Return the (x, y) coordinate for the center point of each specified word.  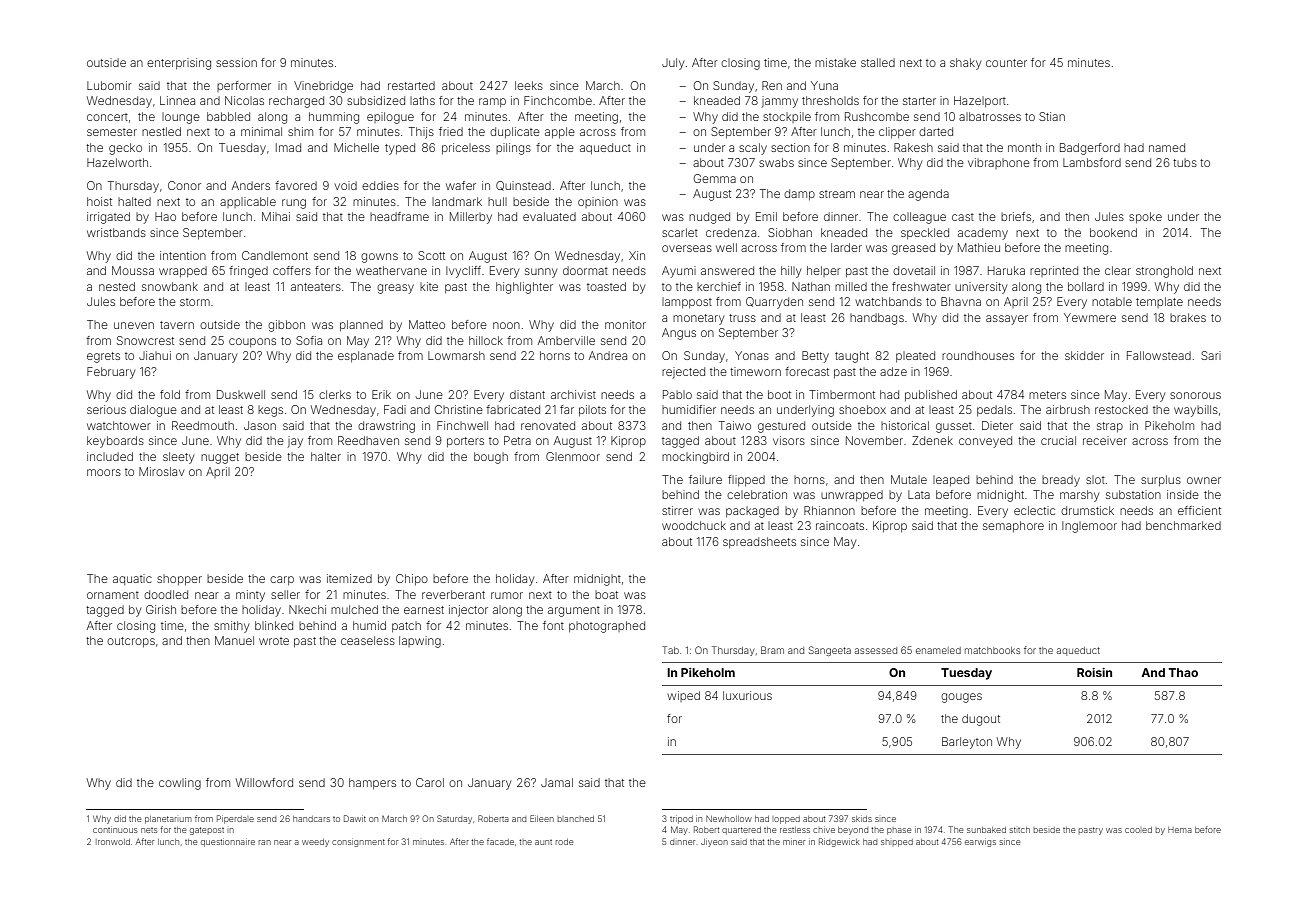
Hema (1180, 830)
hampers (372, 783)
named (1167, 147)
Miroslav (161, 471)
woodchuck (694, 525)
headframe (399, 216)
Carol (430, 782)
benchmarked (1183, 525)
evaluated (549, 216)
